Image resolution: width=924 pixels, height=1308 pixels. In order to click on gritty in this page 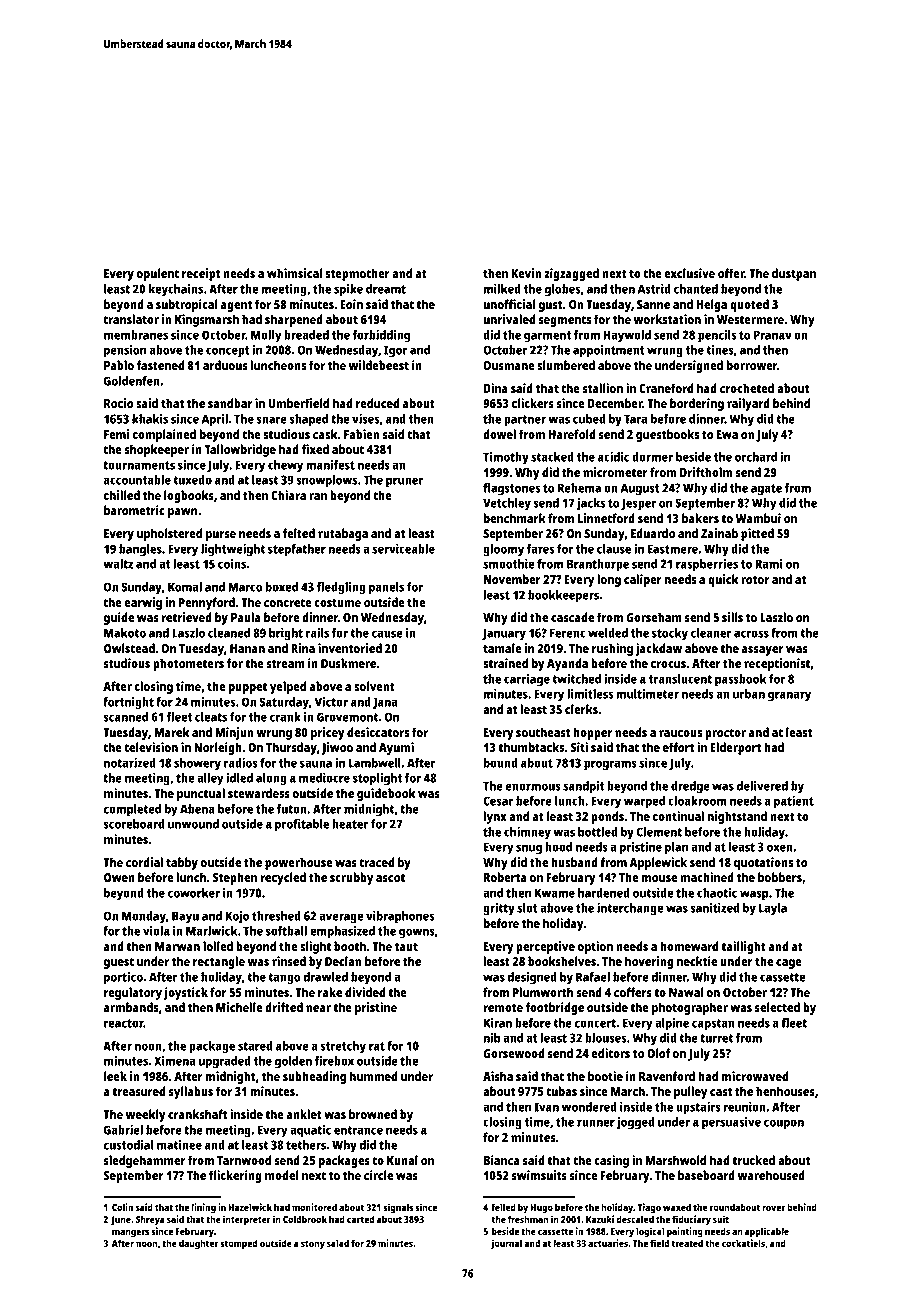, I will do `click(499, 909)`.
